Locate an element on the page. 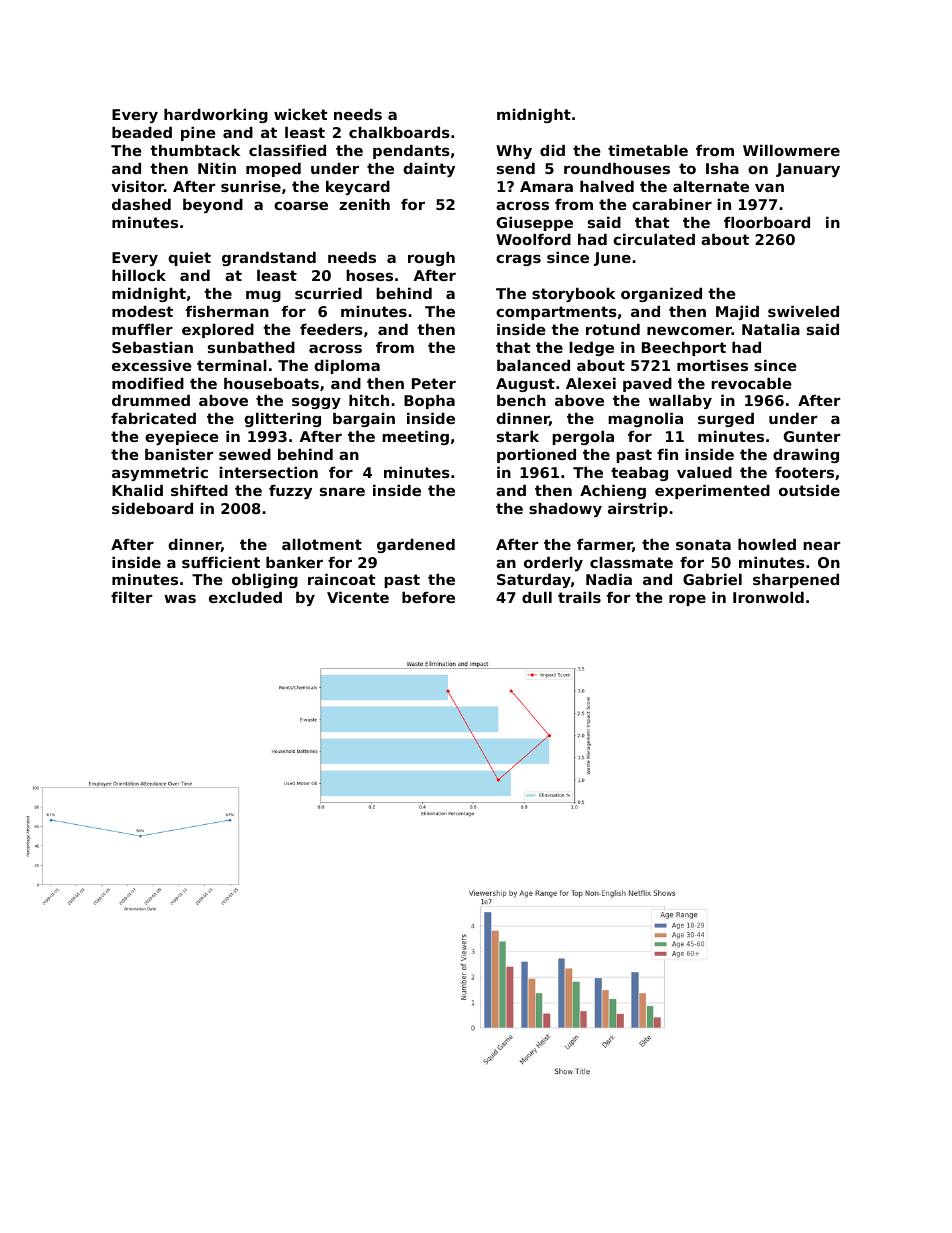 The image size is (952, 1233). beyond is located at coordinates (213, 206).
